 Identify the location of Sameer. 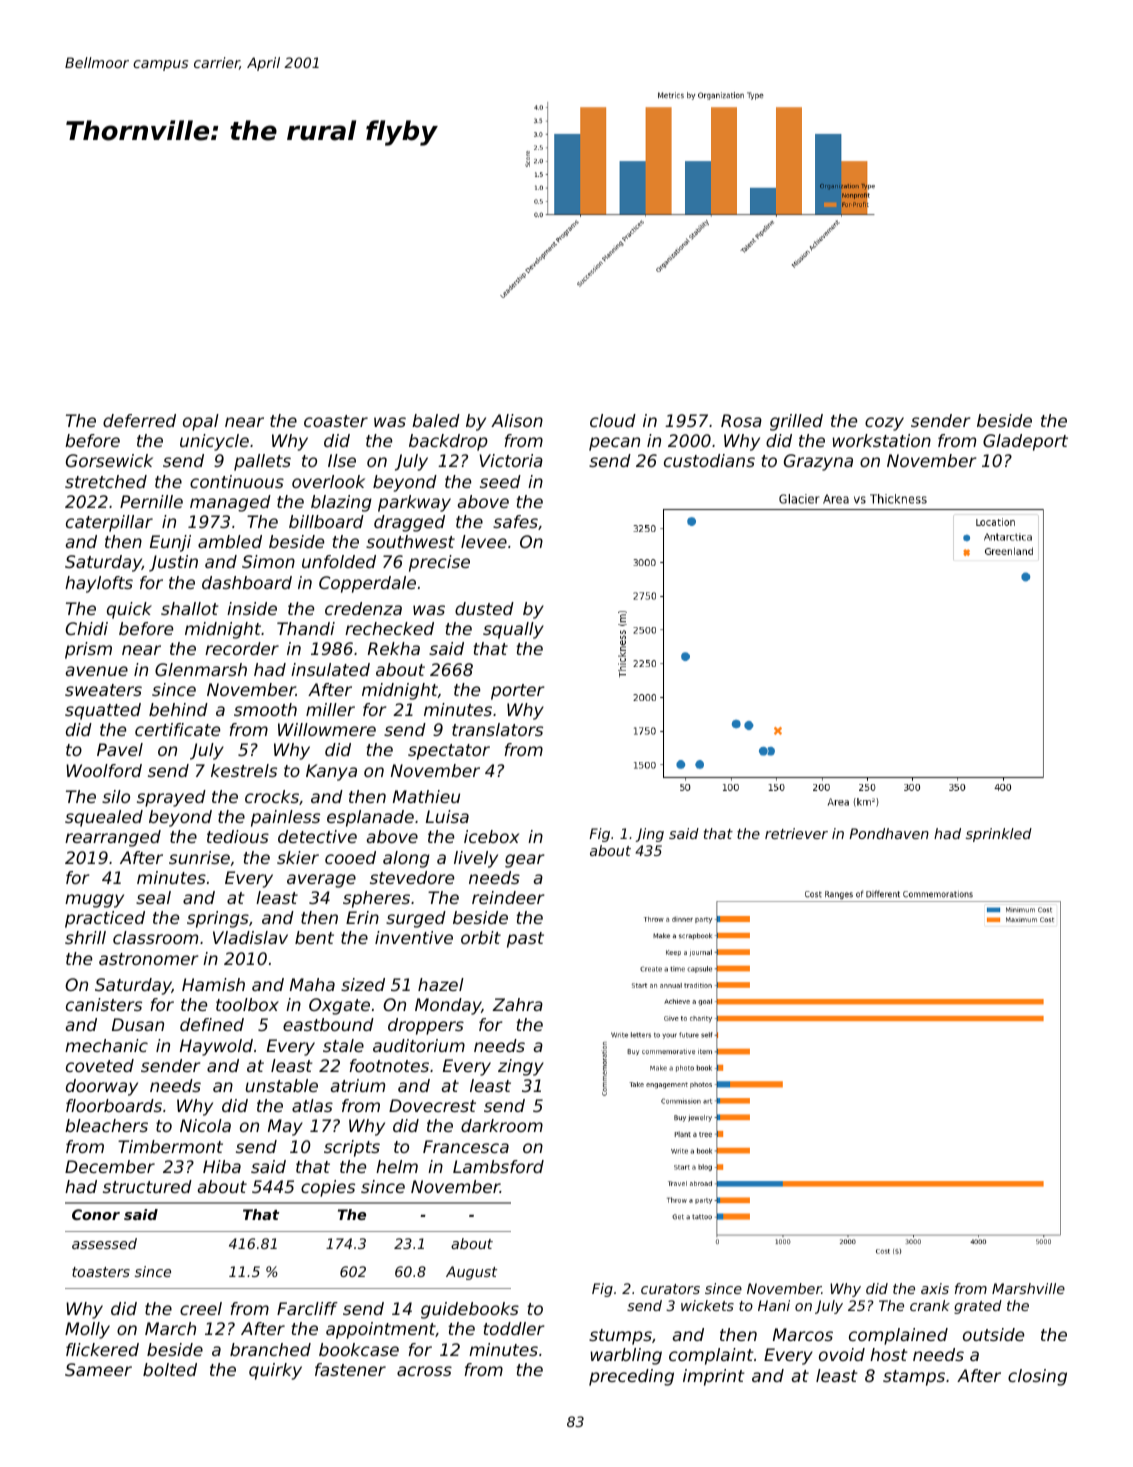
(98, 1369).
